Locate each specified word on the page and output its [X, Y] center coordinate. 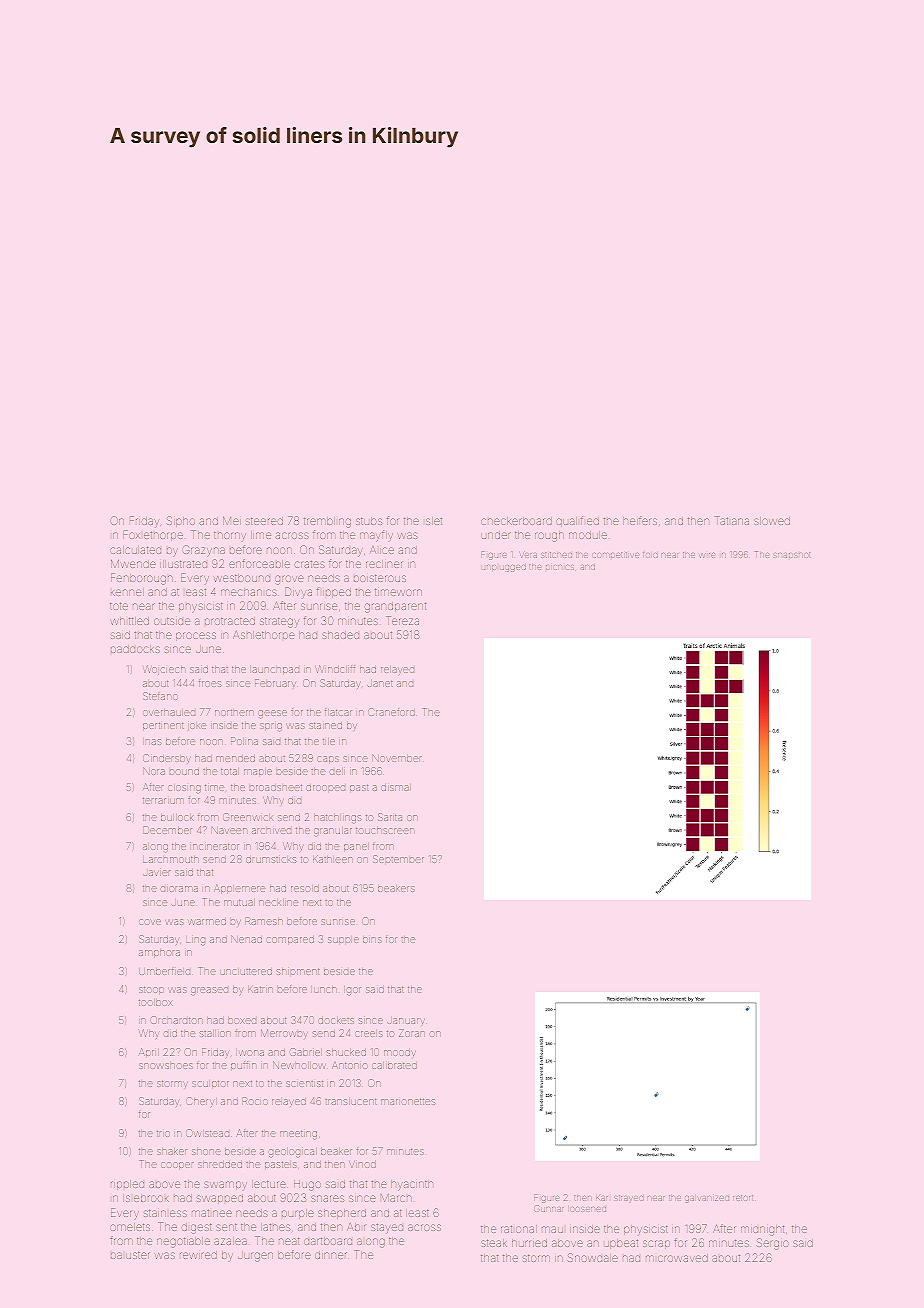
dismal [396, 787]
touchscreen [385, 830]
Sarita [390, 817]
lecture [269, 1184]
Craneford [391, 712]
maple [258, 772]
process [196, 636]
